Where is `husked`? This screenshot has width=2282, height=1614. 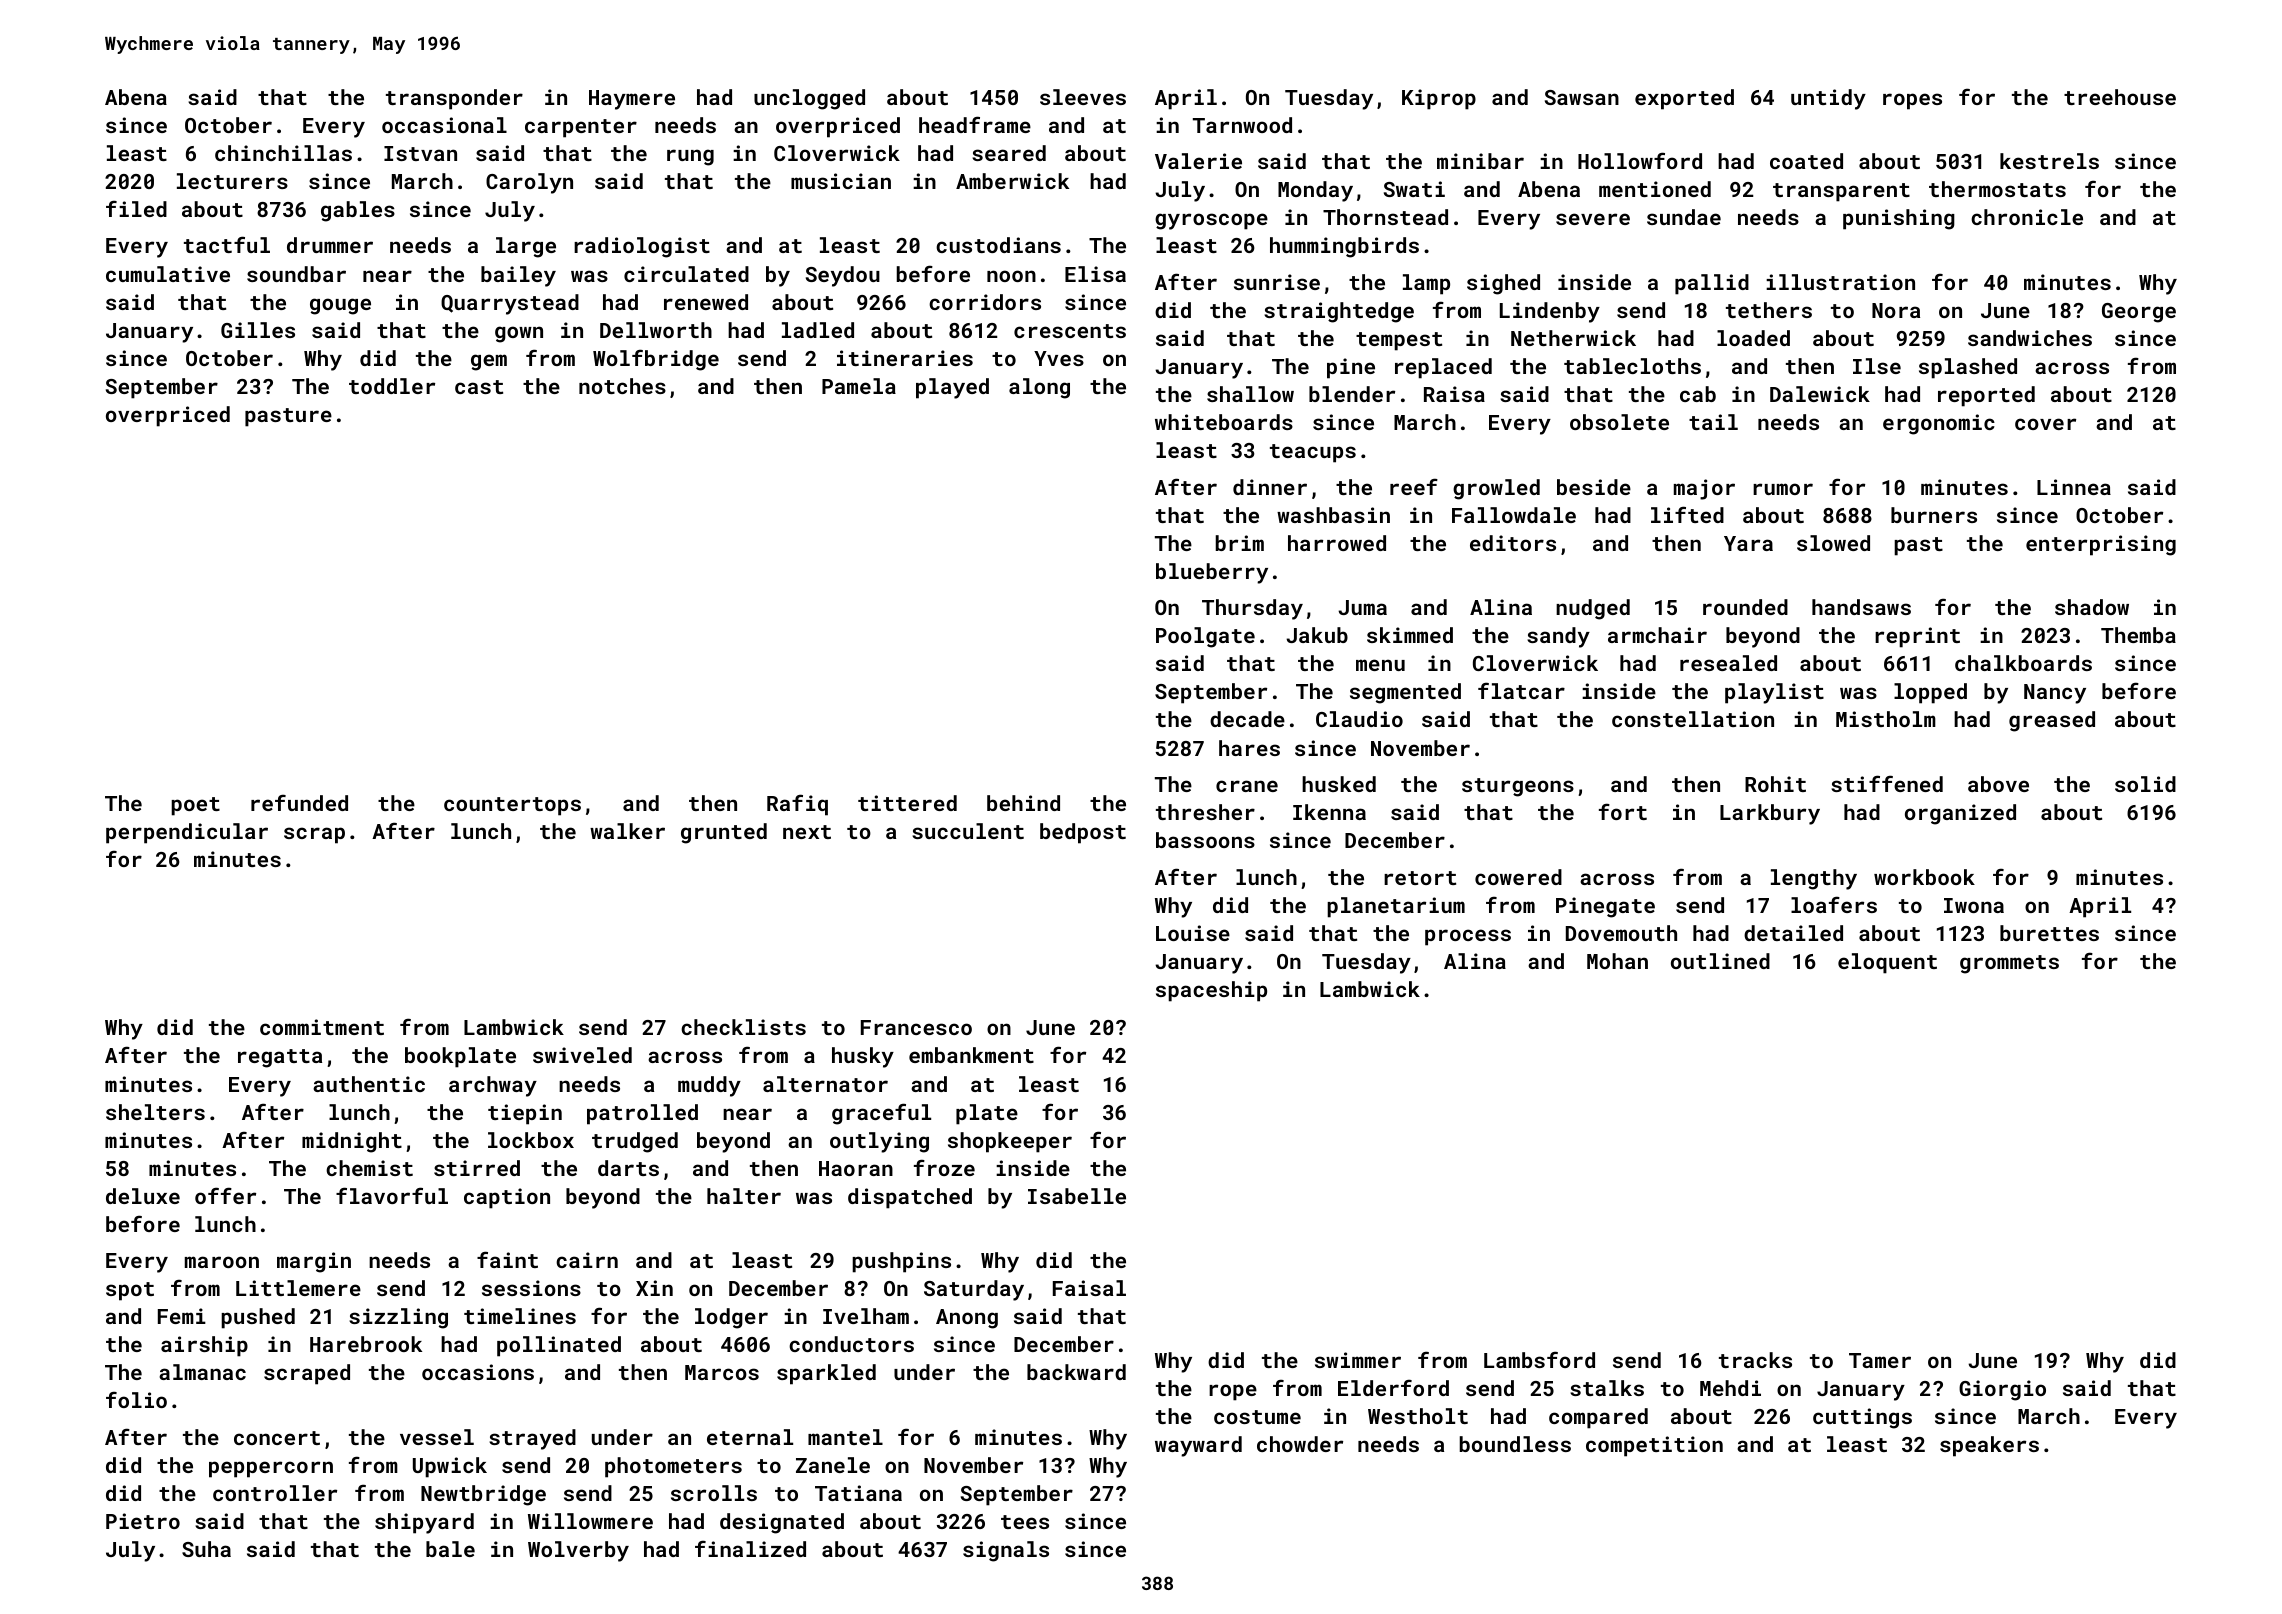 husked is located at coordinates (1339, 784).
